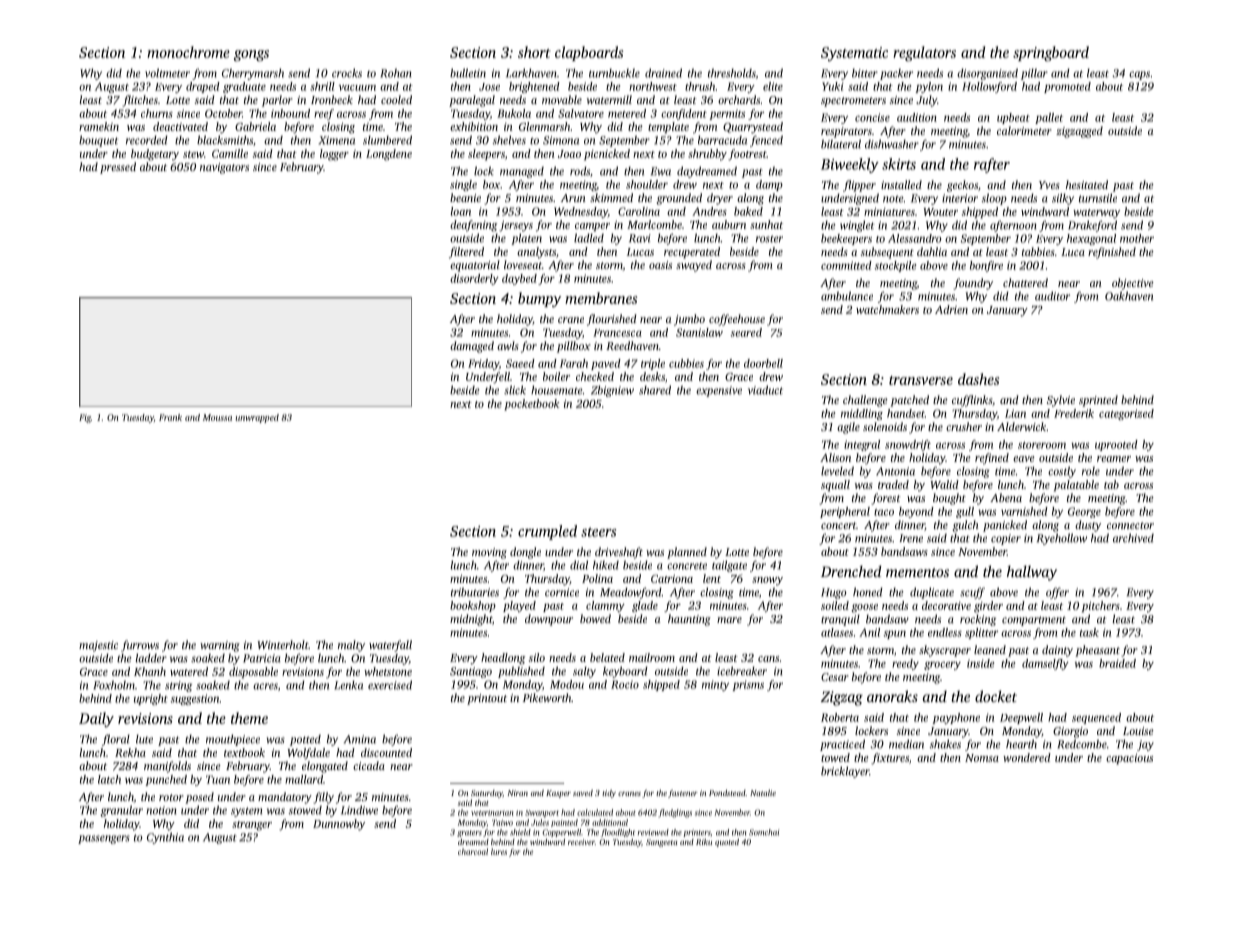 The width and height of the screenshot is (1233, 952). I want to click on regulators, so click(924, 53).
